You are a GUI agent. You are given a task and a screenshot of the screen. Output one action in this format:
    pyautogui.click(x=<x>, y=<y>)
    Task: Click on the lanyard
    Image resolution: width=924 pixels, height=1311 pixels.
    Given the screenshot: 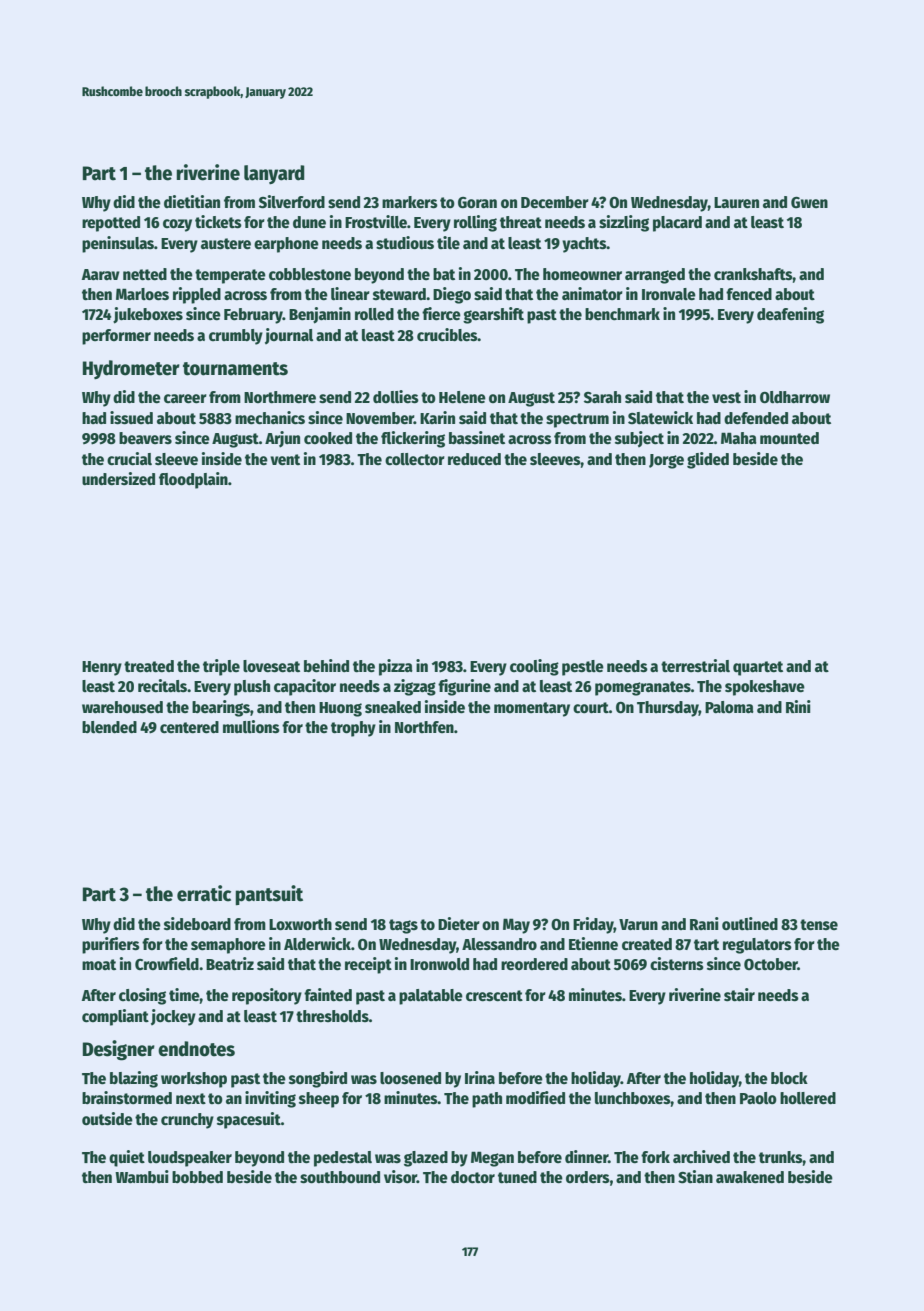 What is the action you would take?
    pyautogui.click(x=274, y=174)
